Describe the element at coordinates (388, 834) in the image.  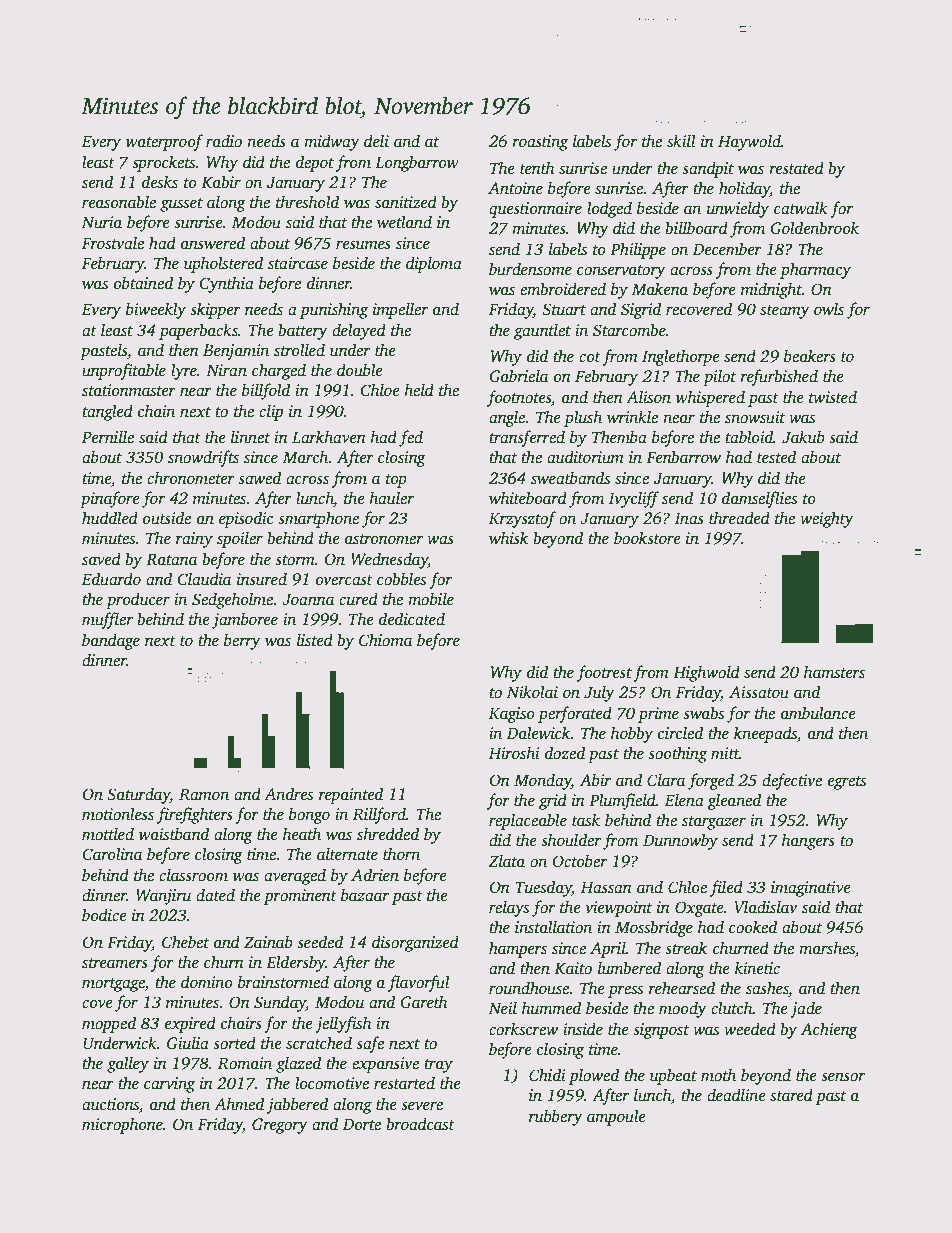
I see `shredded` at that location.
